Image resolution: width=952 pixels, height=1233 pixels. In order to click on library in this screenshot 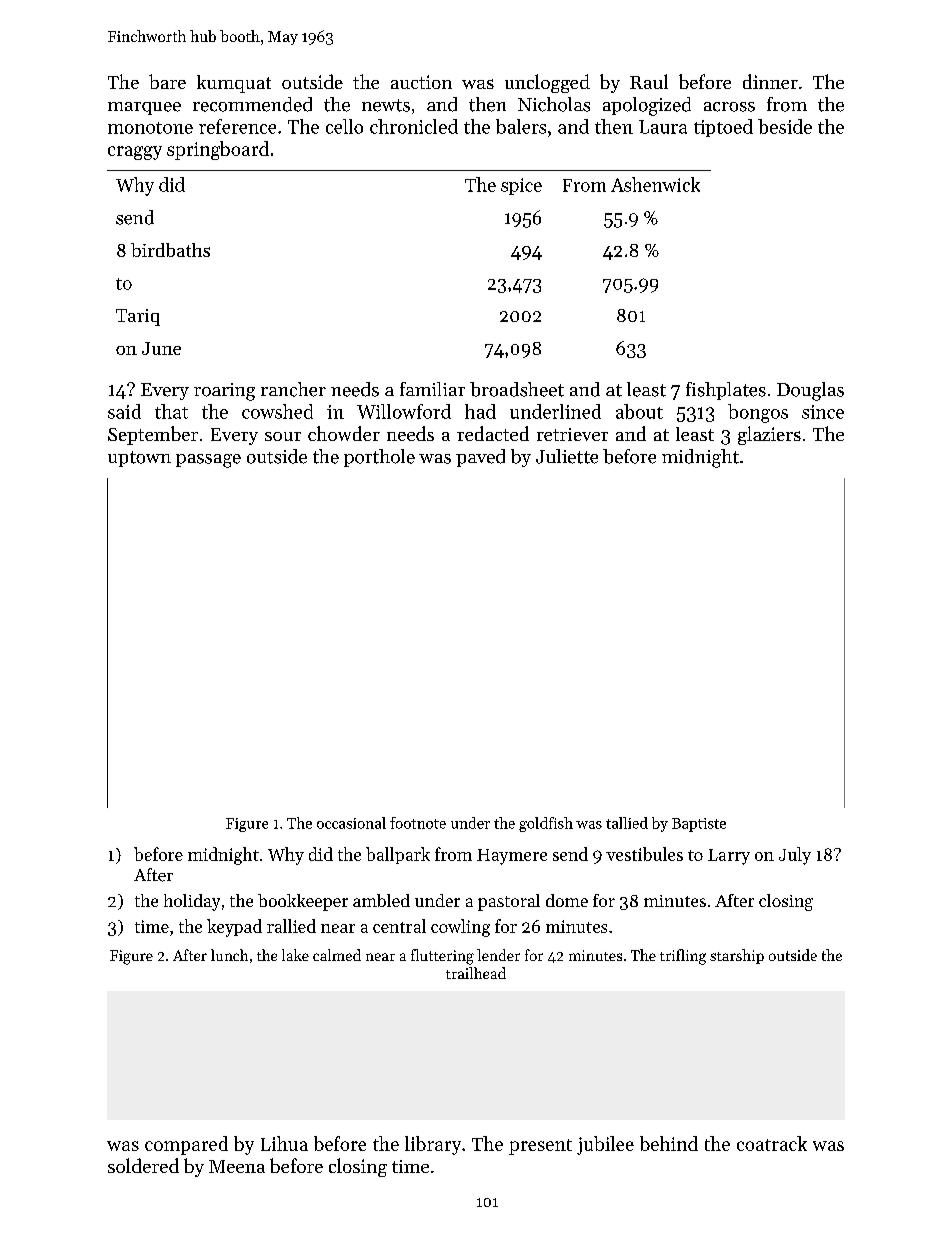, I will do `click(433, 1145)`.
